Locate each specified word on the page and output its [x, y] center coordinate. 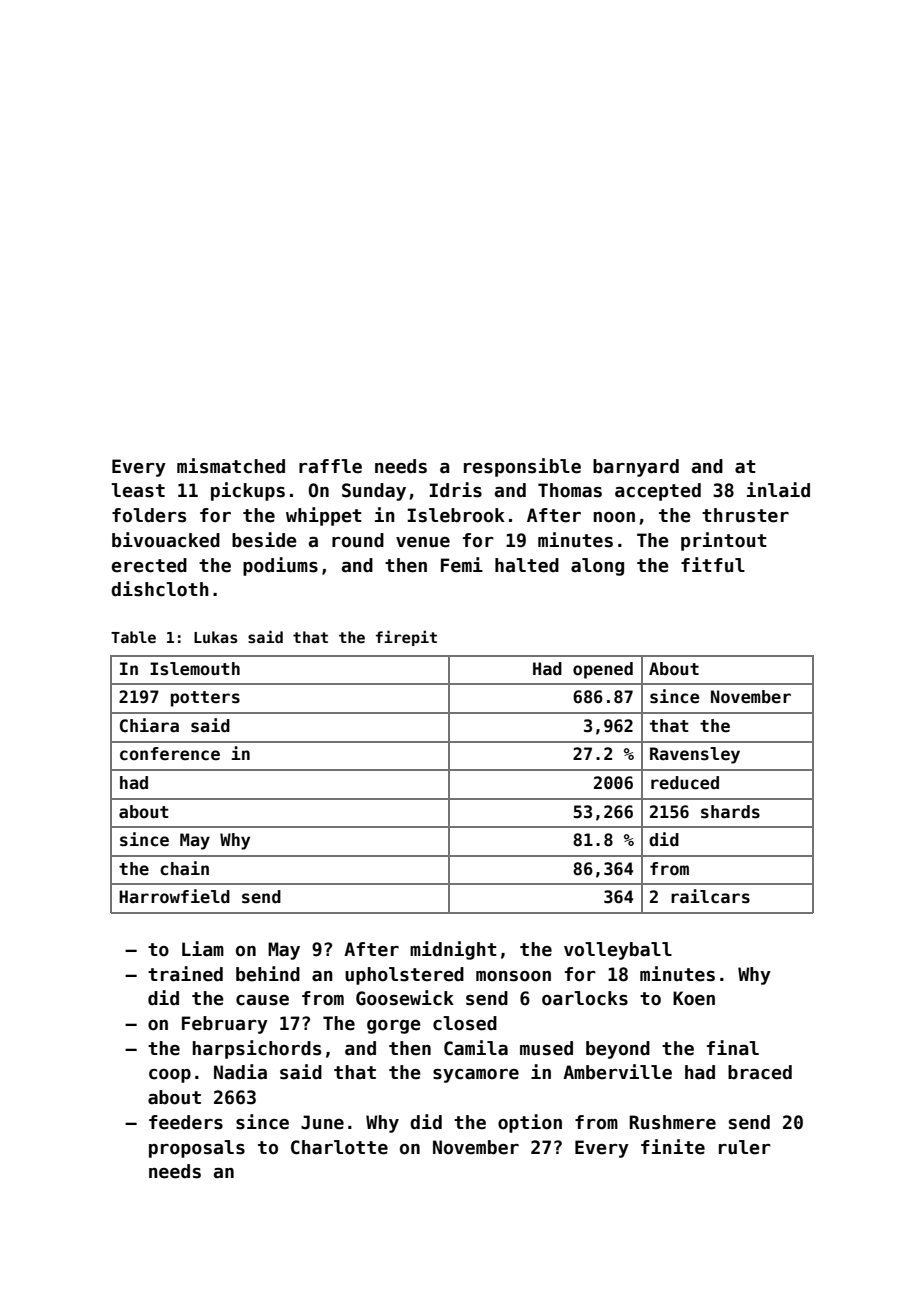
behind [268, 974]
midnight [453, 950]
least [138, 490]
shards [730, 812]
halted [527, 565]
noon [614, 517]
